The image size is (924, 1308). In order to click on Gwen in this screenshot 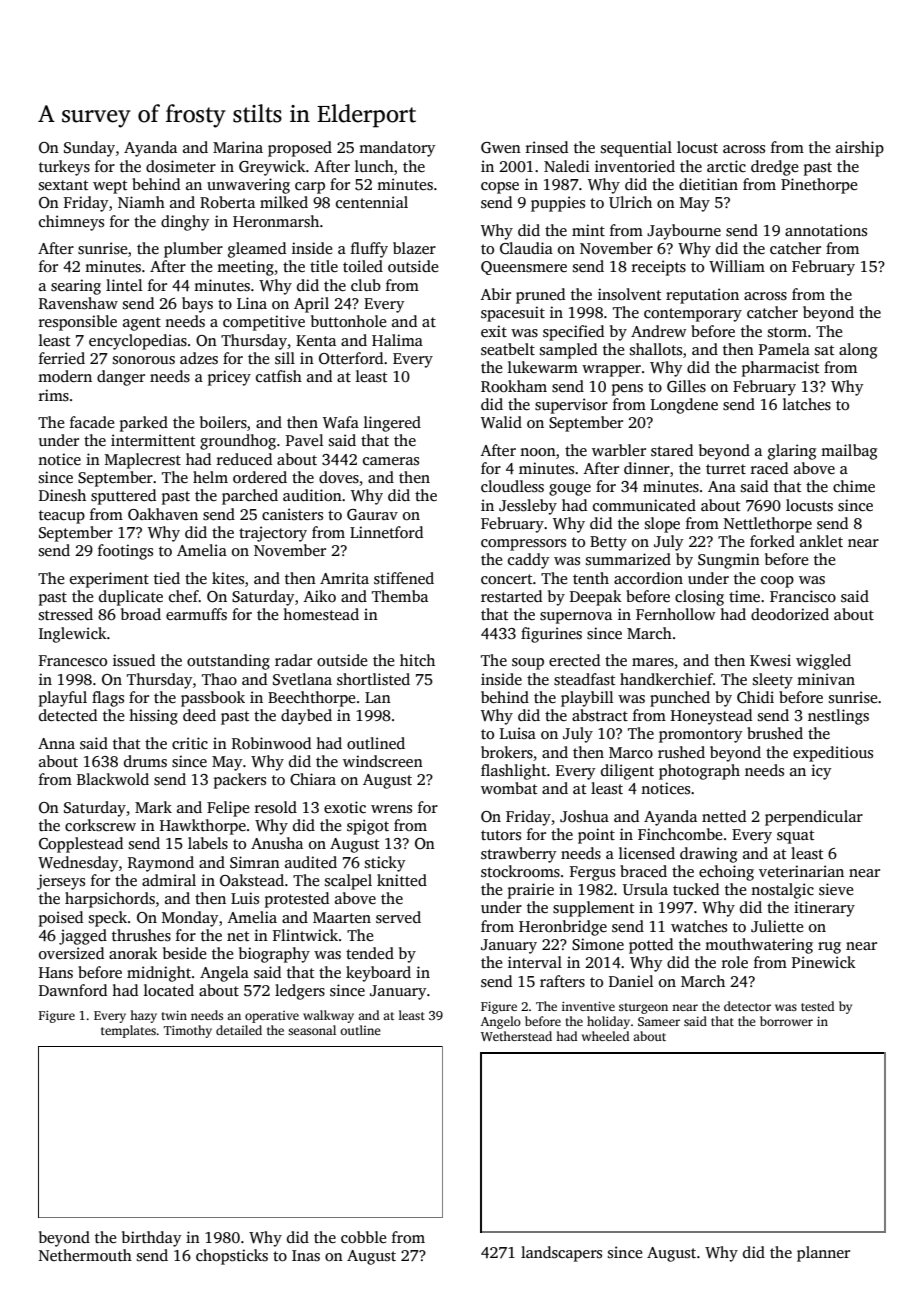, I will do `click(501, 147)`.
